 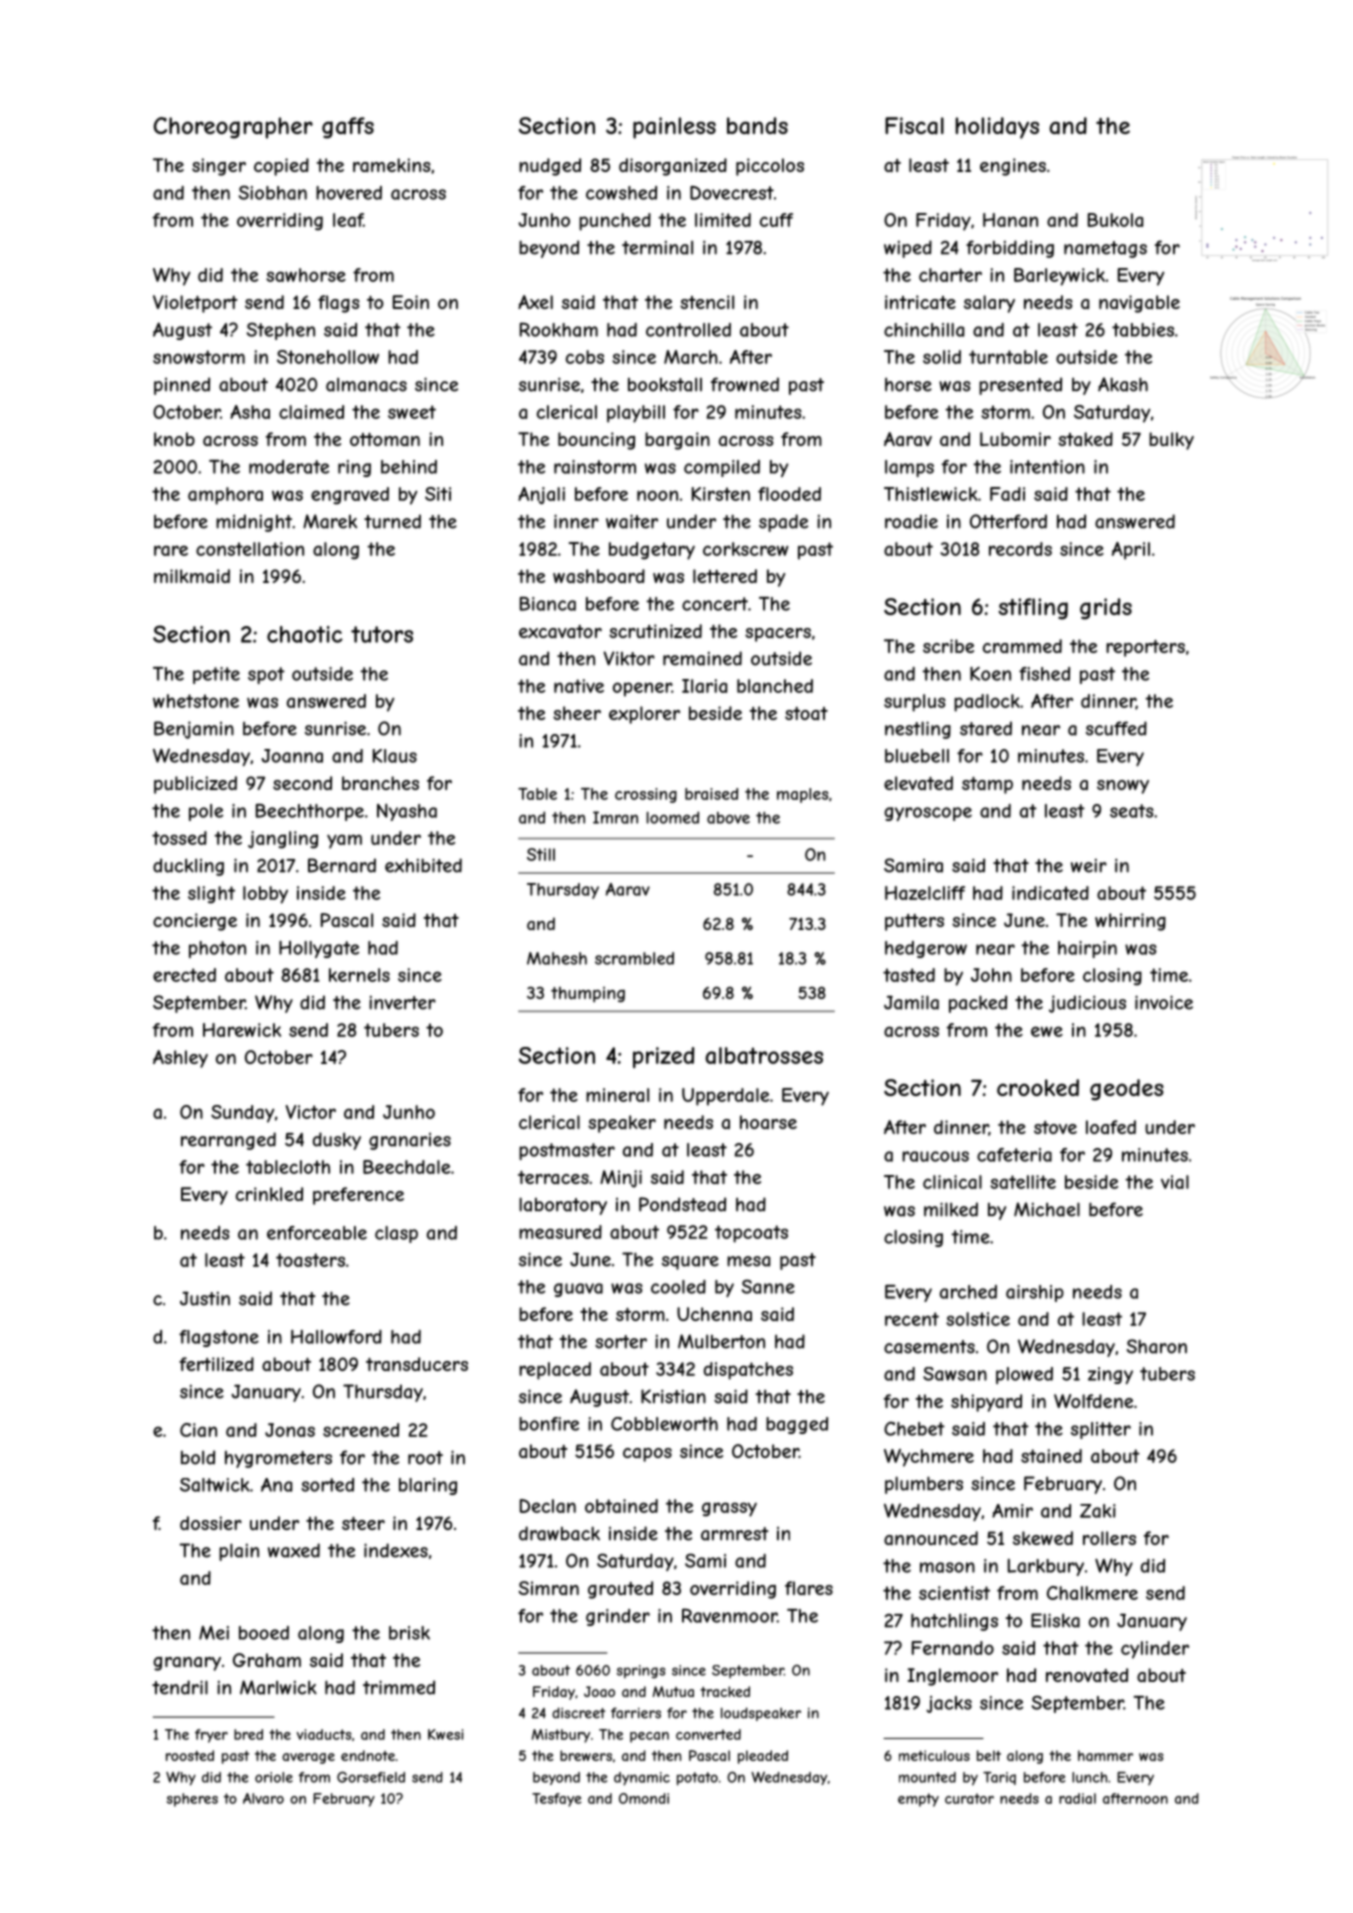 I want to click on Mahesh, so click(x=557, y=958).
